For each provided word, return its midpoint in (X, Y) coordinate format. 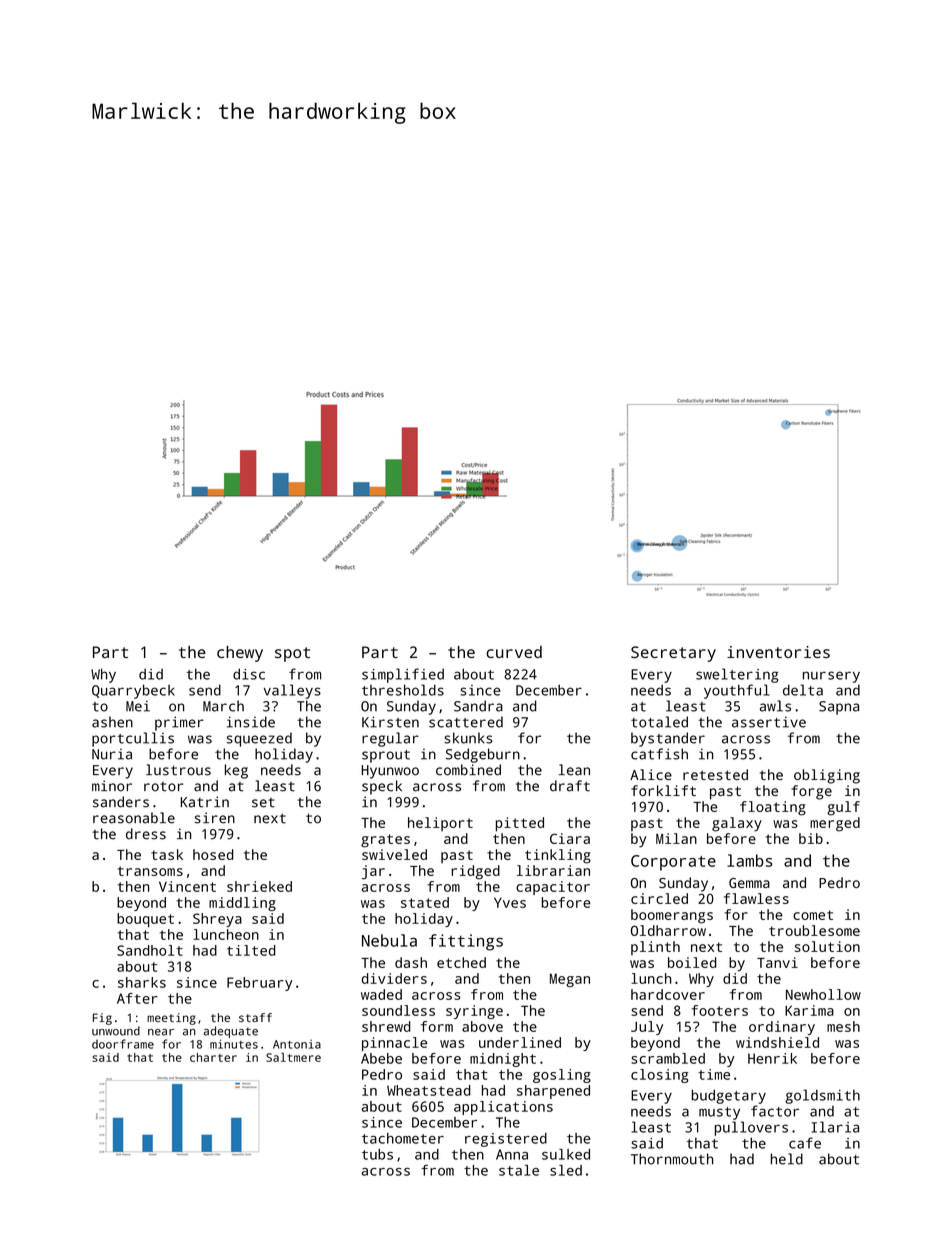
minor (112, 786)
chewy (240, 654)
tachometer (403, 1138)
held (787, 1159)
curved (514, 652)
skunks (468, 738)
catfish (659, 754)
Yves (510, 902)
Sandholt (150, 950)
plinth (655, 948)
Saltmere (293, 1057)
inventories (778, 652)
